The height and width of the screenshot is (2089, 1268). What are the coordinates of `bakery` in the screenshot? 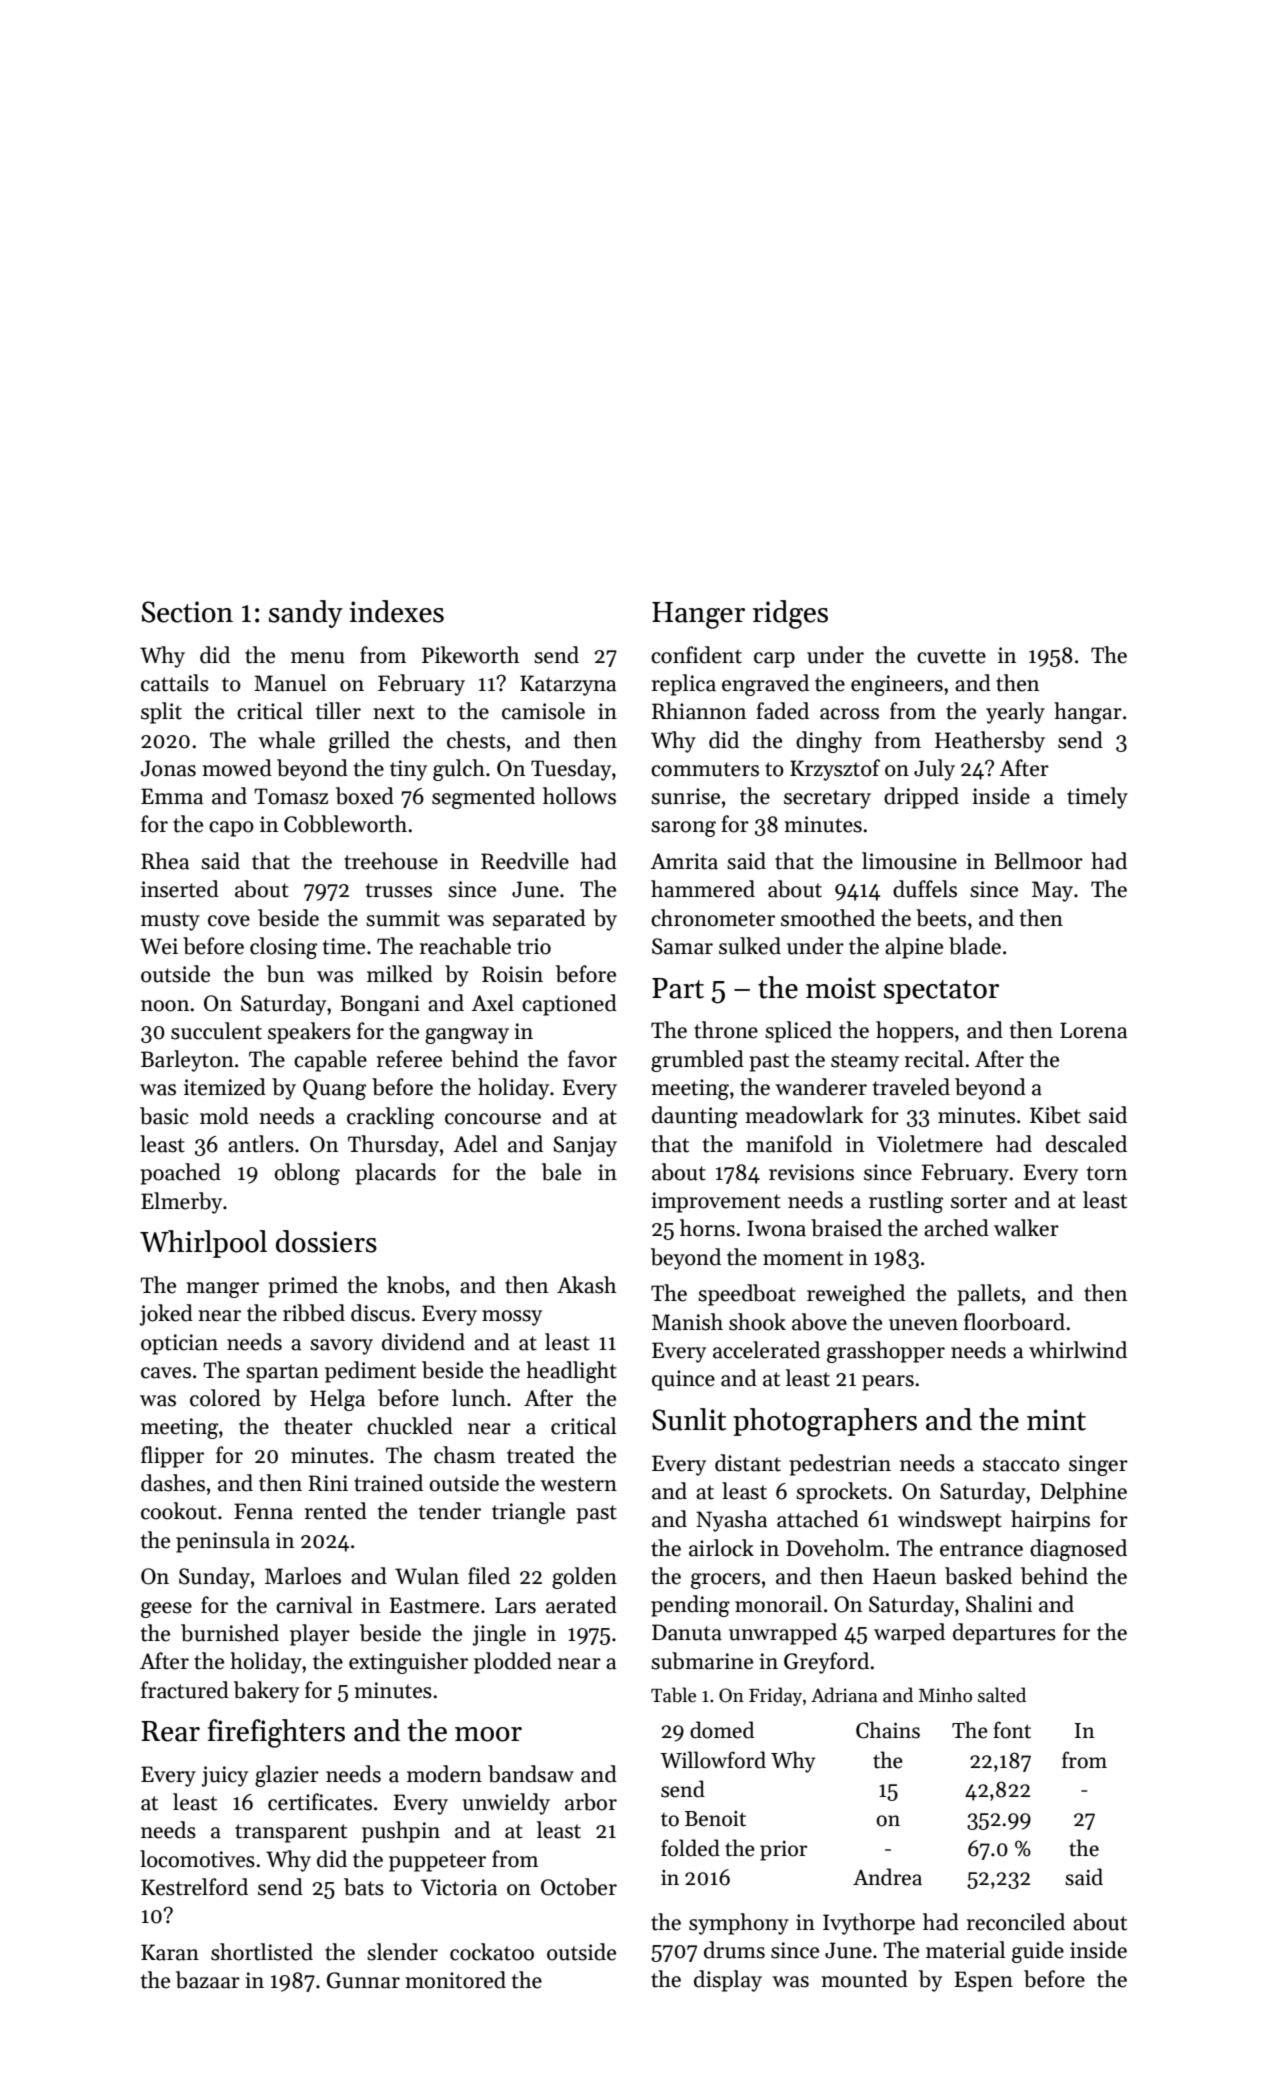 It's located at (266, 1692).
